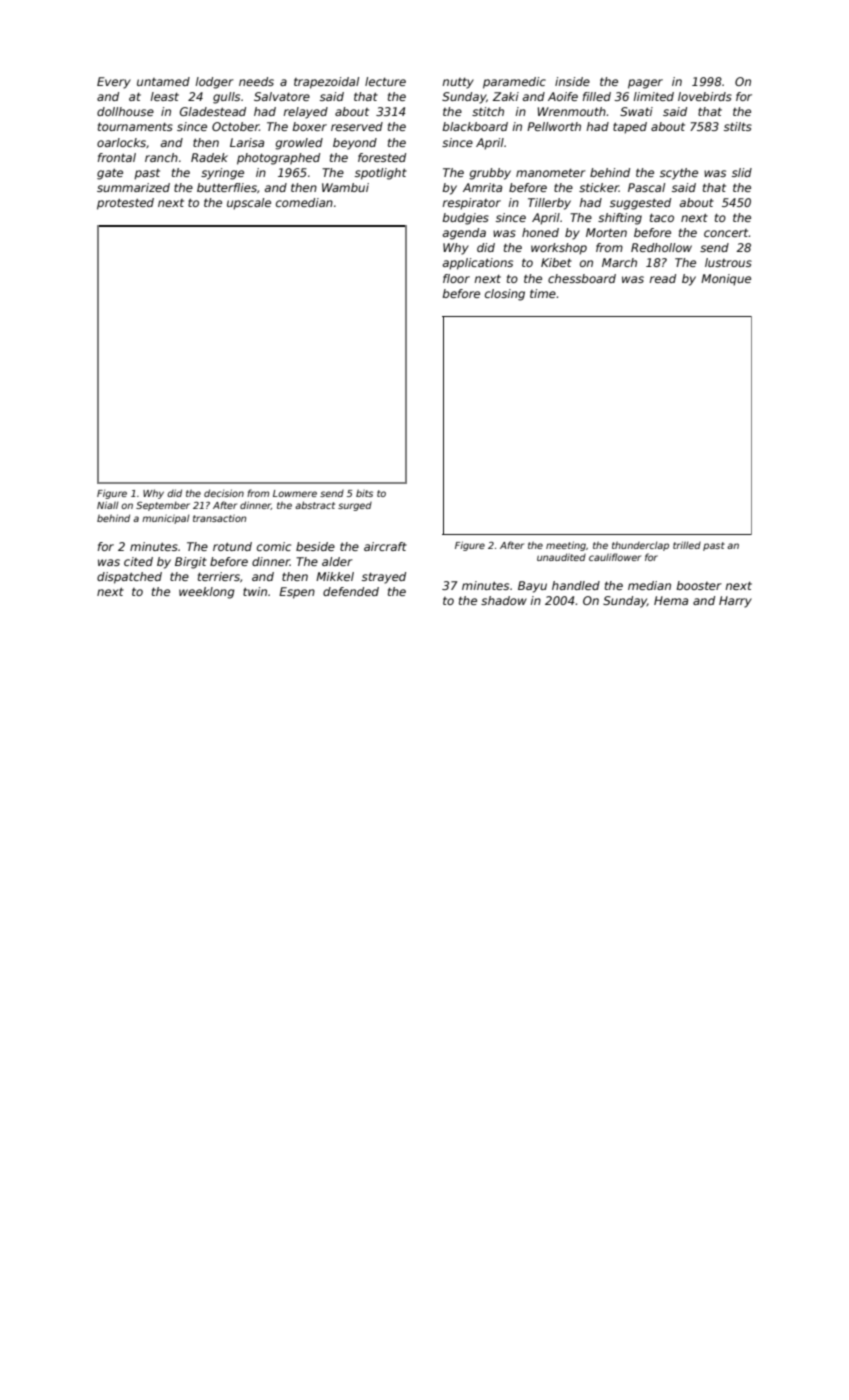 Image resolution: width=849 pixels, height=1400 pixels. What do you see at coordinates (456, 278) in the screenshot?
I see `floor` at bounding box center [456, 278].
